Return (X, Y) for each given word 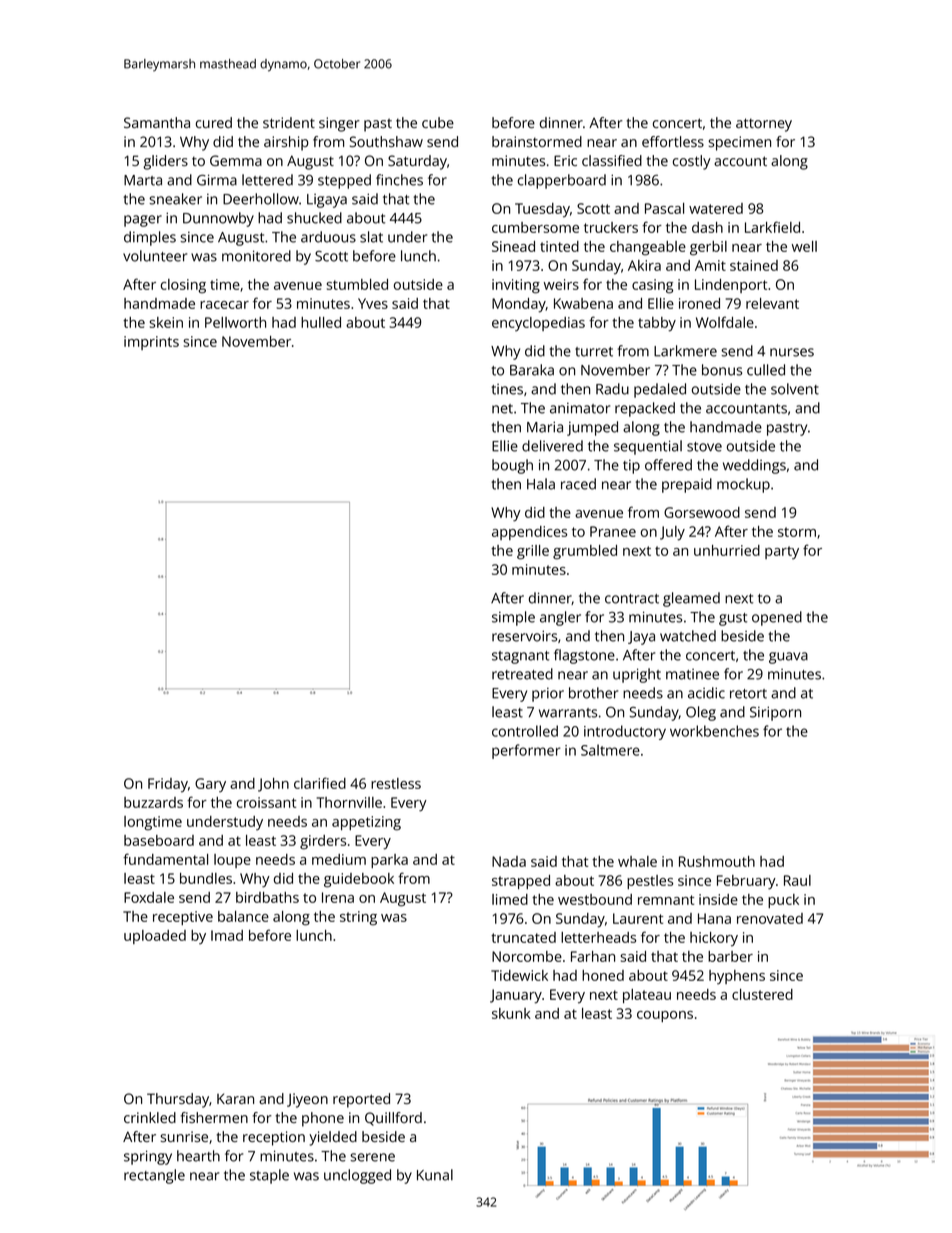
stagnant (520, 657)
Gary (210, 785)
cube (438, 122)
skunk (511, 1013)
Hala (541, 484)
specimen (739, 143)
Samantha (157, 122)
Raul (797, 880)
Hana (714, 918)
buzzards (153, 802)
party (782, 552)
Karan (235, 1098)
